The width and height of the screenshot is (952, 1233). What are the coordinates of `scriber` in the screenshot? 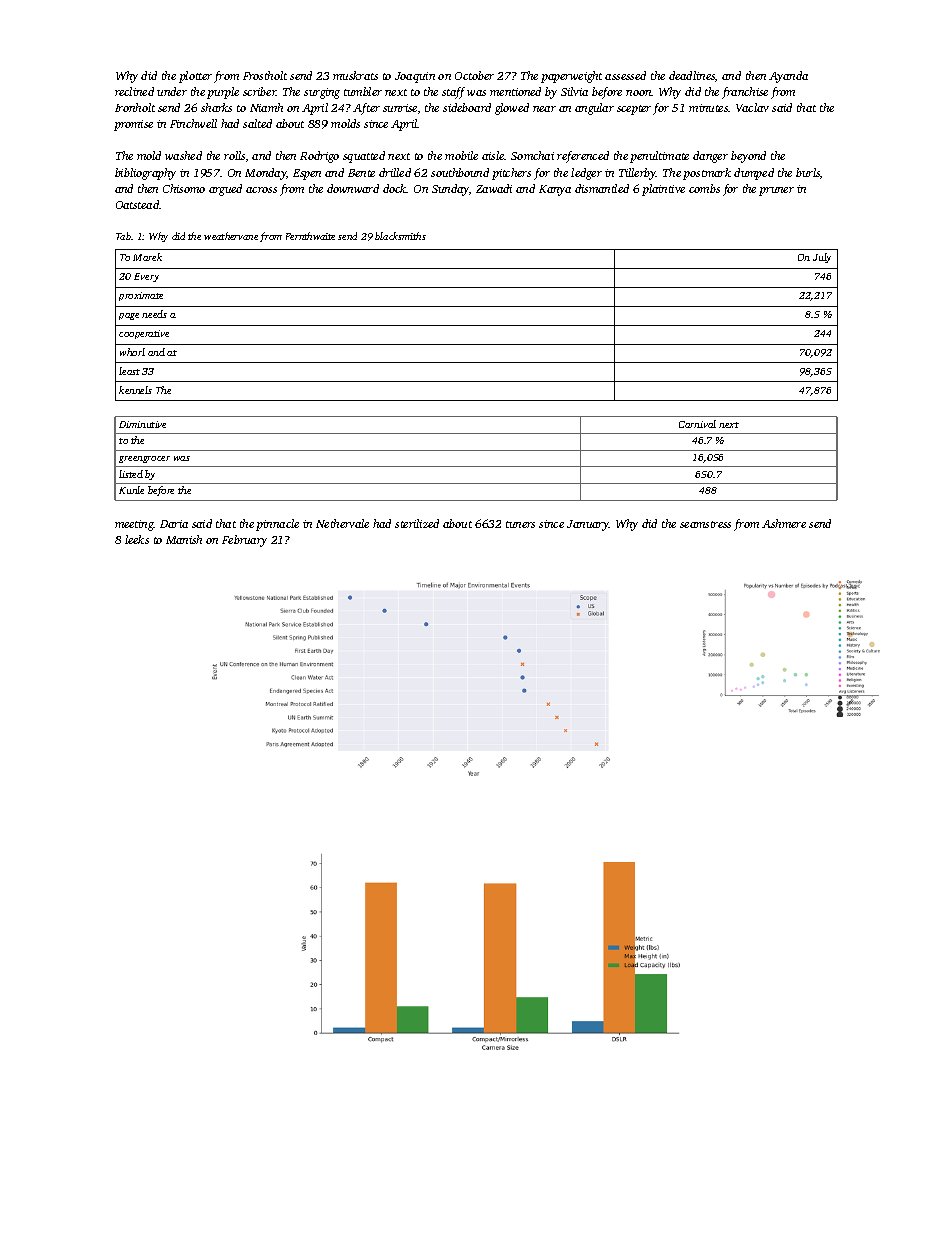 It's located at (260, 91).
